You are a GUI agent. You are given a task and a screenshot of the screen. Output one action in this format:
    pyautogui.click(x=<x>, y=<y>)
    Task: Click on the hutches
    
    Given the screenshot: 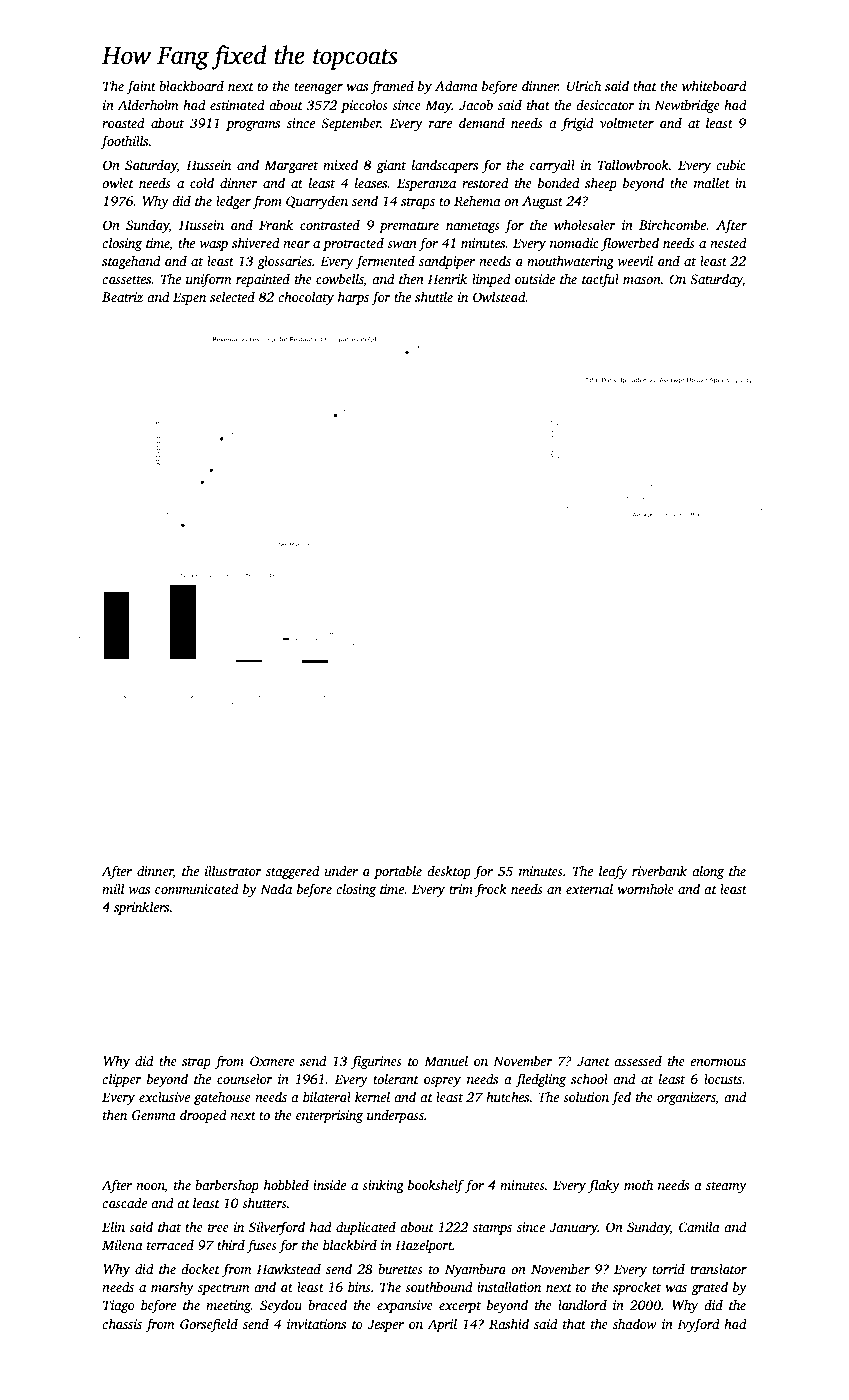 What is the action you would take?
    pyautogui.click(x=507, y=1096)
